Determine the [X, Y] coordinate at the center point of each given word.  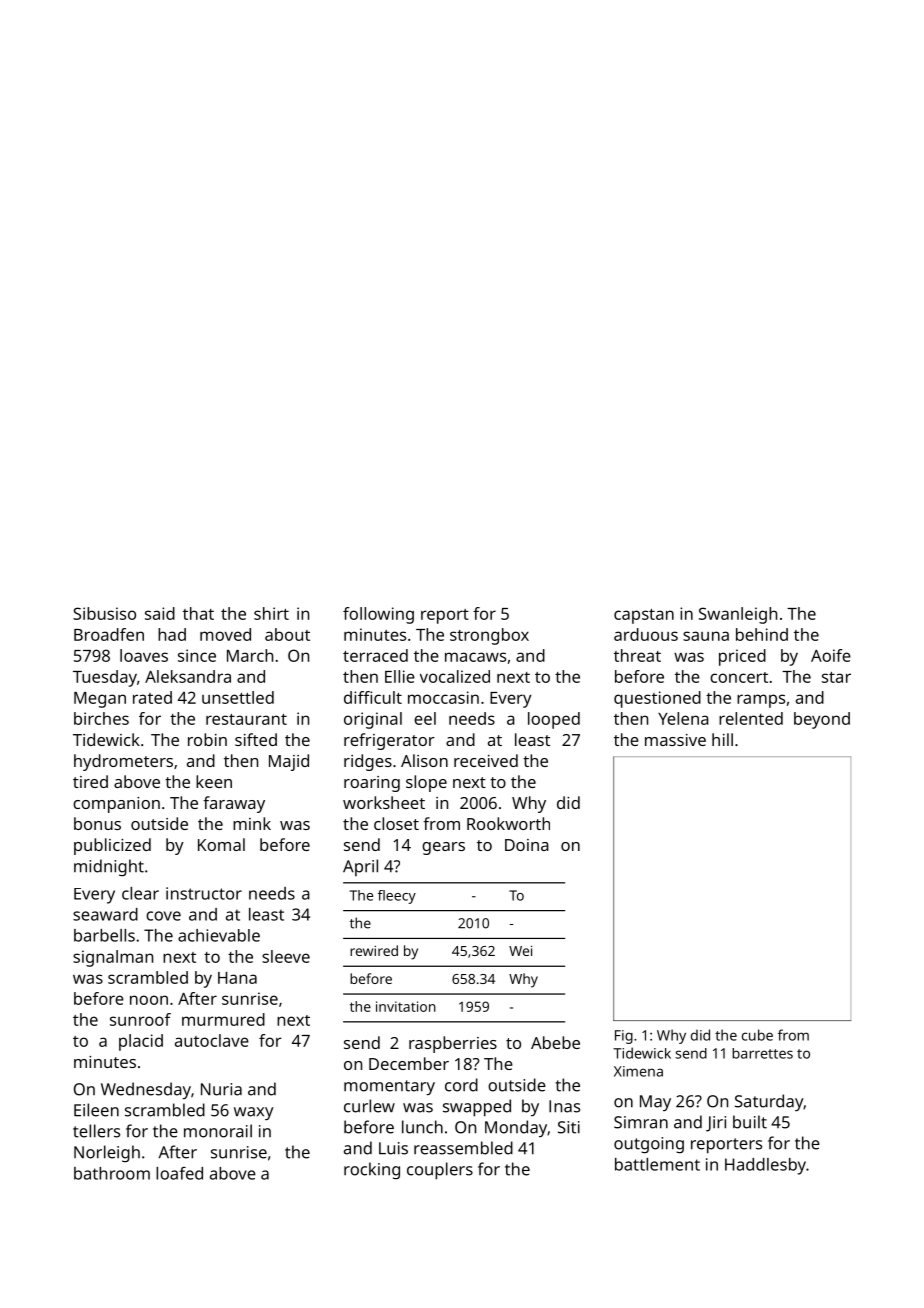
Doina [527, 845]
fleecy [397, 897]
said [160, 613]
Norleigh [107, 1153]
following [378, 615]
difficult [373, 697]
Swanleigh [738, 615]
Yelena [683, 718]
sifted [256, 739]
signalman [113, 958]
